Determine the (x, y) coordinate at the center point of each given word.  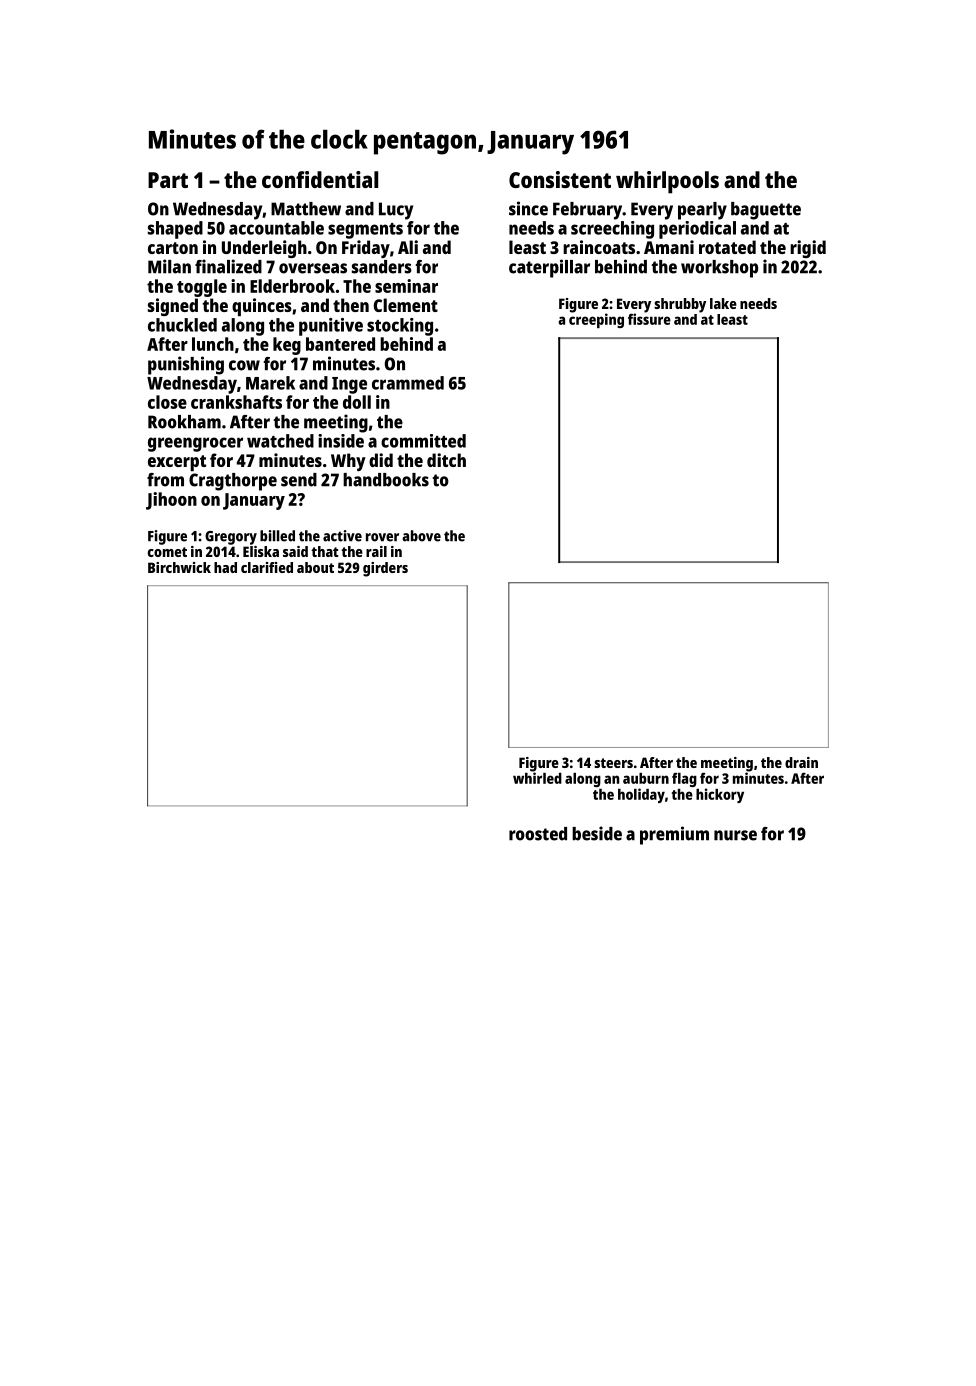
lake (723, 303)
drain (801, 762)
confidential (320, 179)
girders (385, 569)
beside (597, 833)
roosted (538, 834)
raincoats (599, 247)
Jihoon (171, 501)
